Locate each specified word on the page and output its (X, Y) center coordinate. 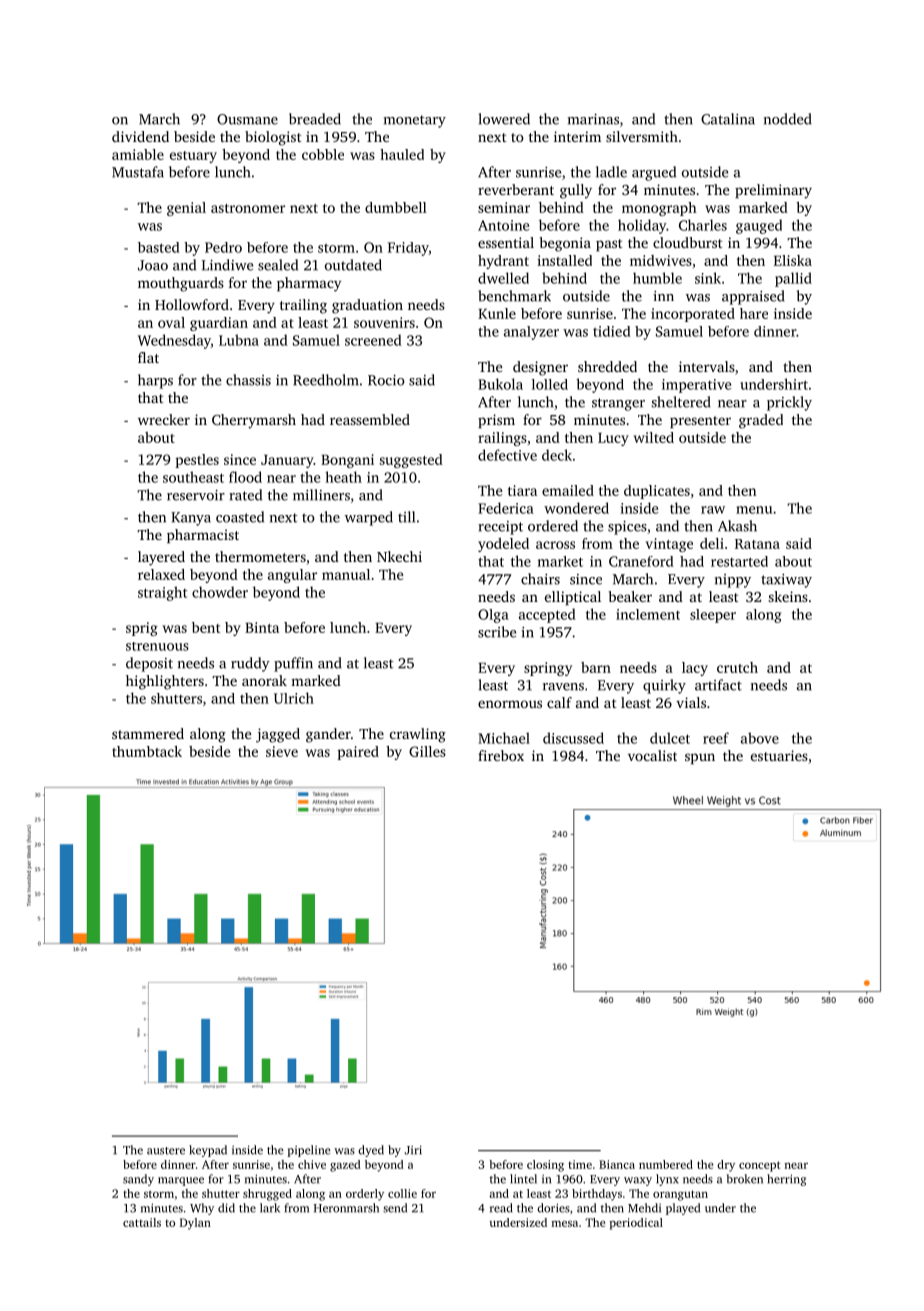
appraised (753, 297)
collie (402, 1193)
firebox (501, 755)
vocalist (652, 755)
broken (745, 1179)
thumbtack (147, 751)
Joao (153, 265)
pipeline (309, 1151)
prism (496, 421)
